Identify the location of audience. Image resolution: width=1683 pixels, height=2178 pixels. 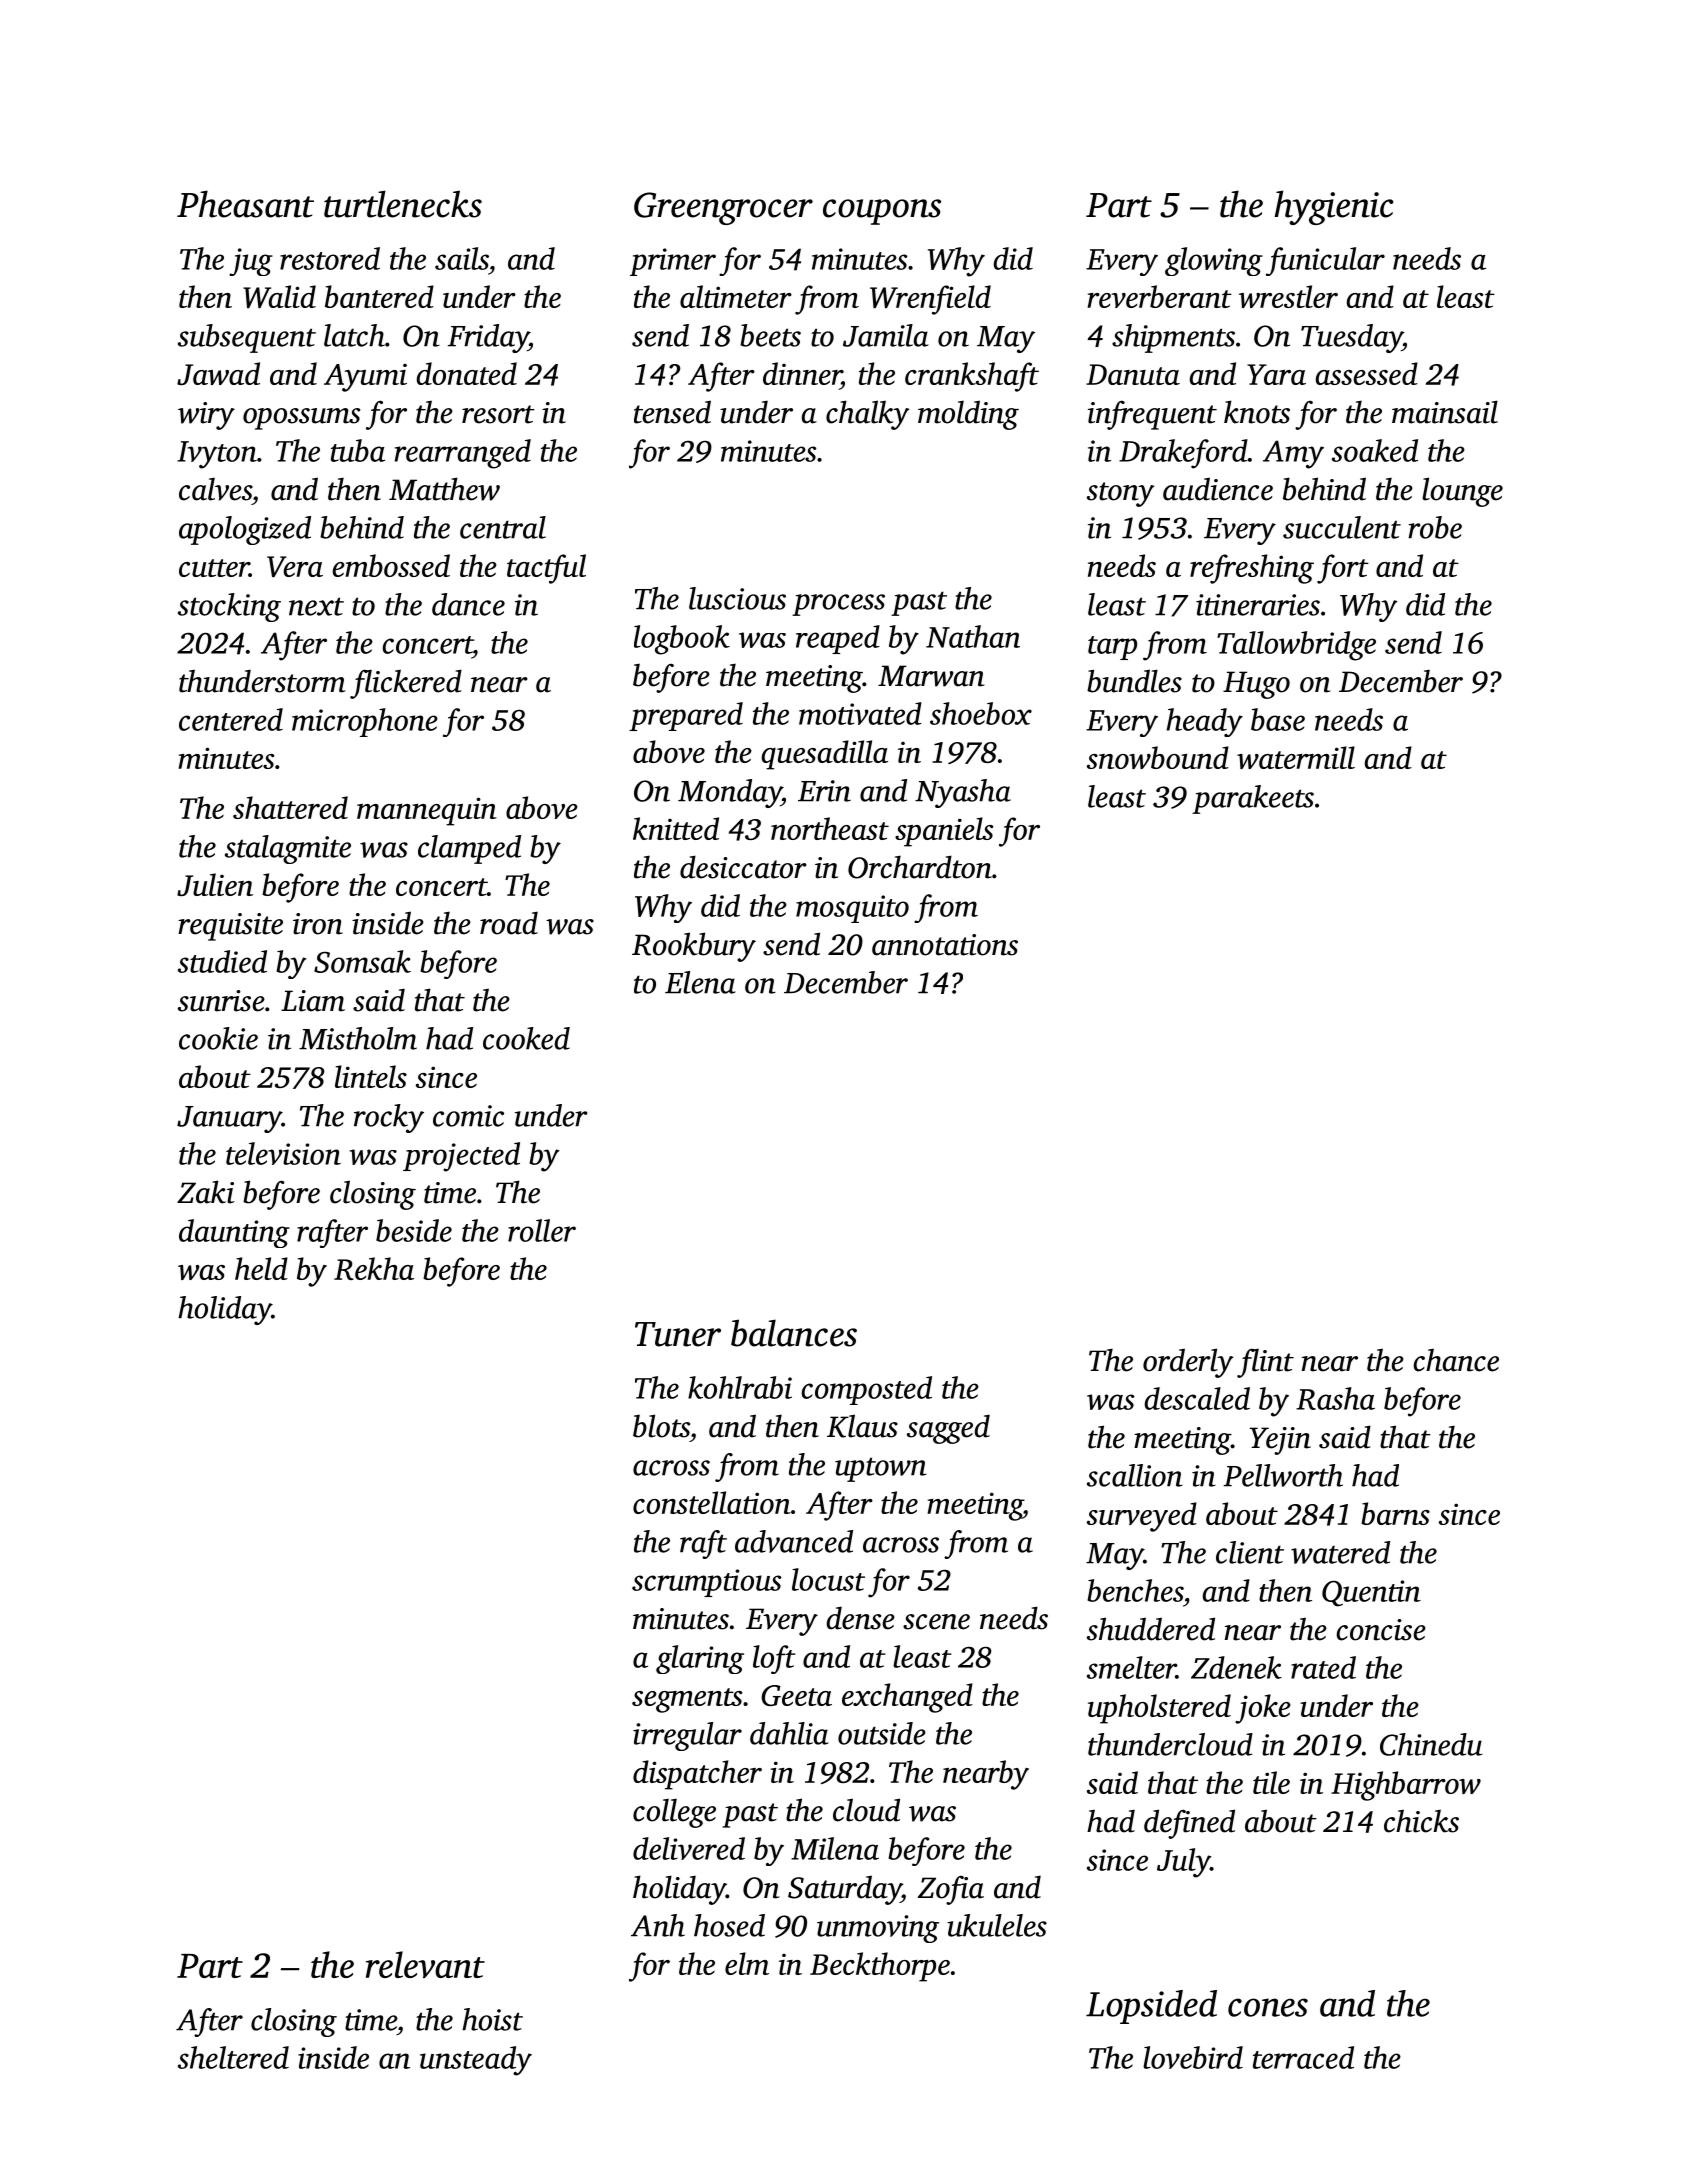
(1218, 489).
